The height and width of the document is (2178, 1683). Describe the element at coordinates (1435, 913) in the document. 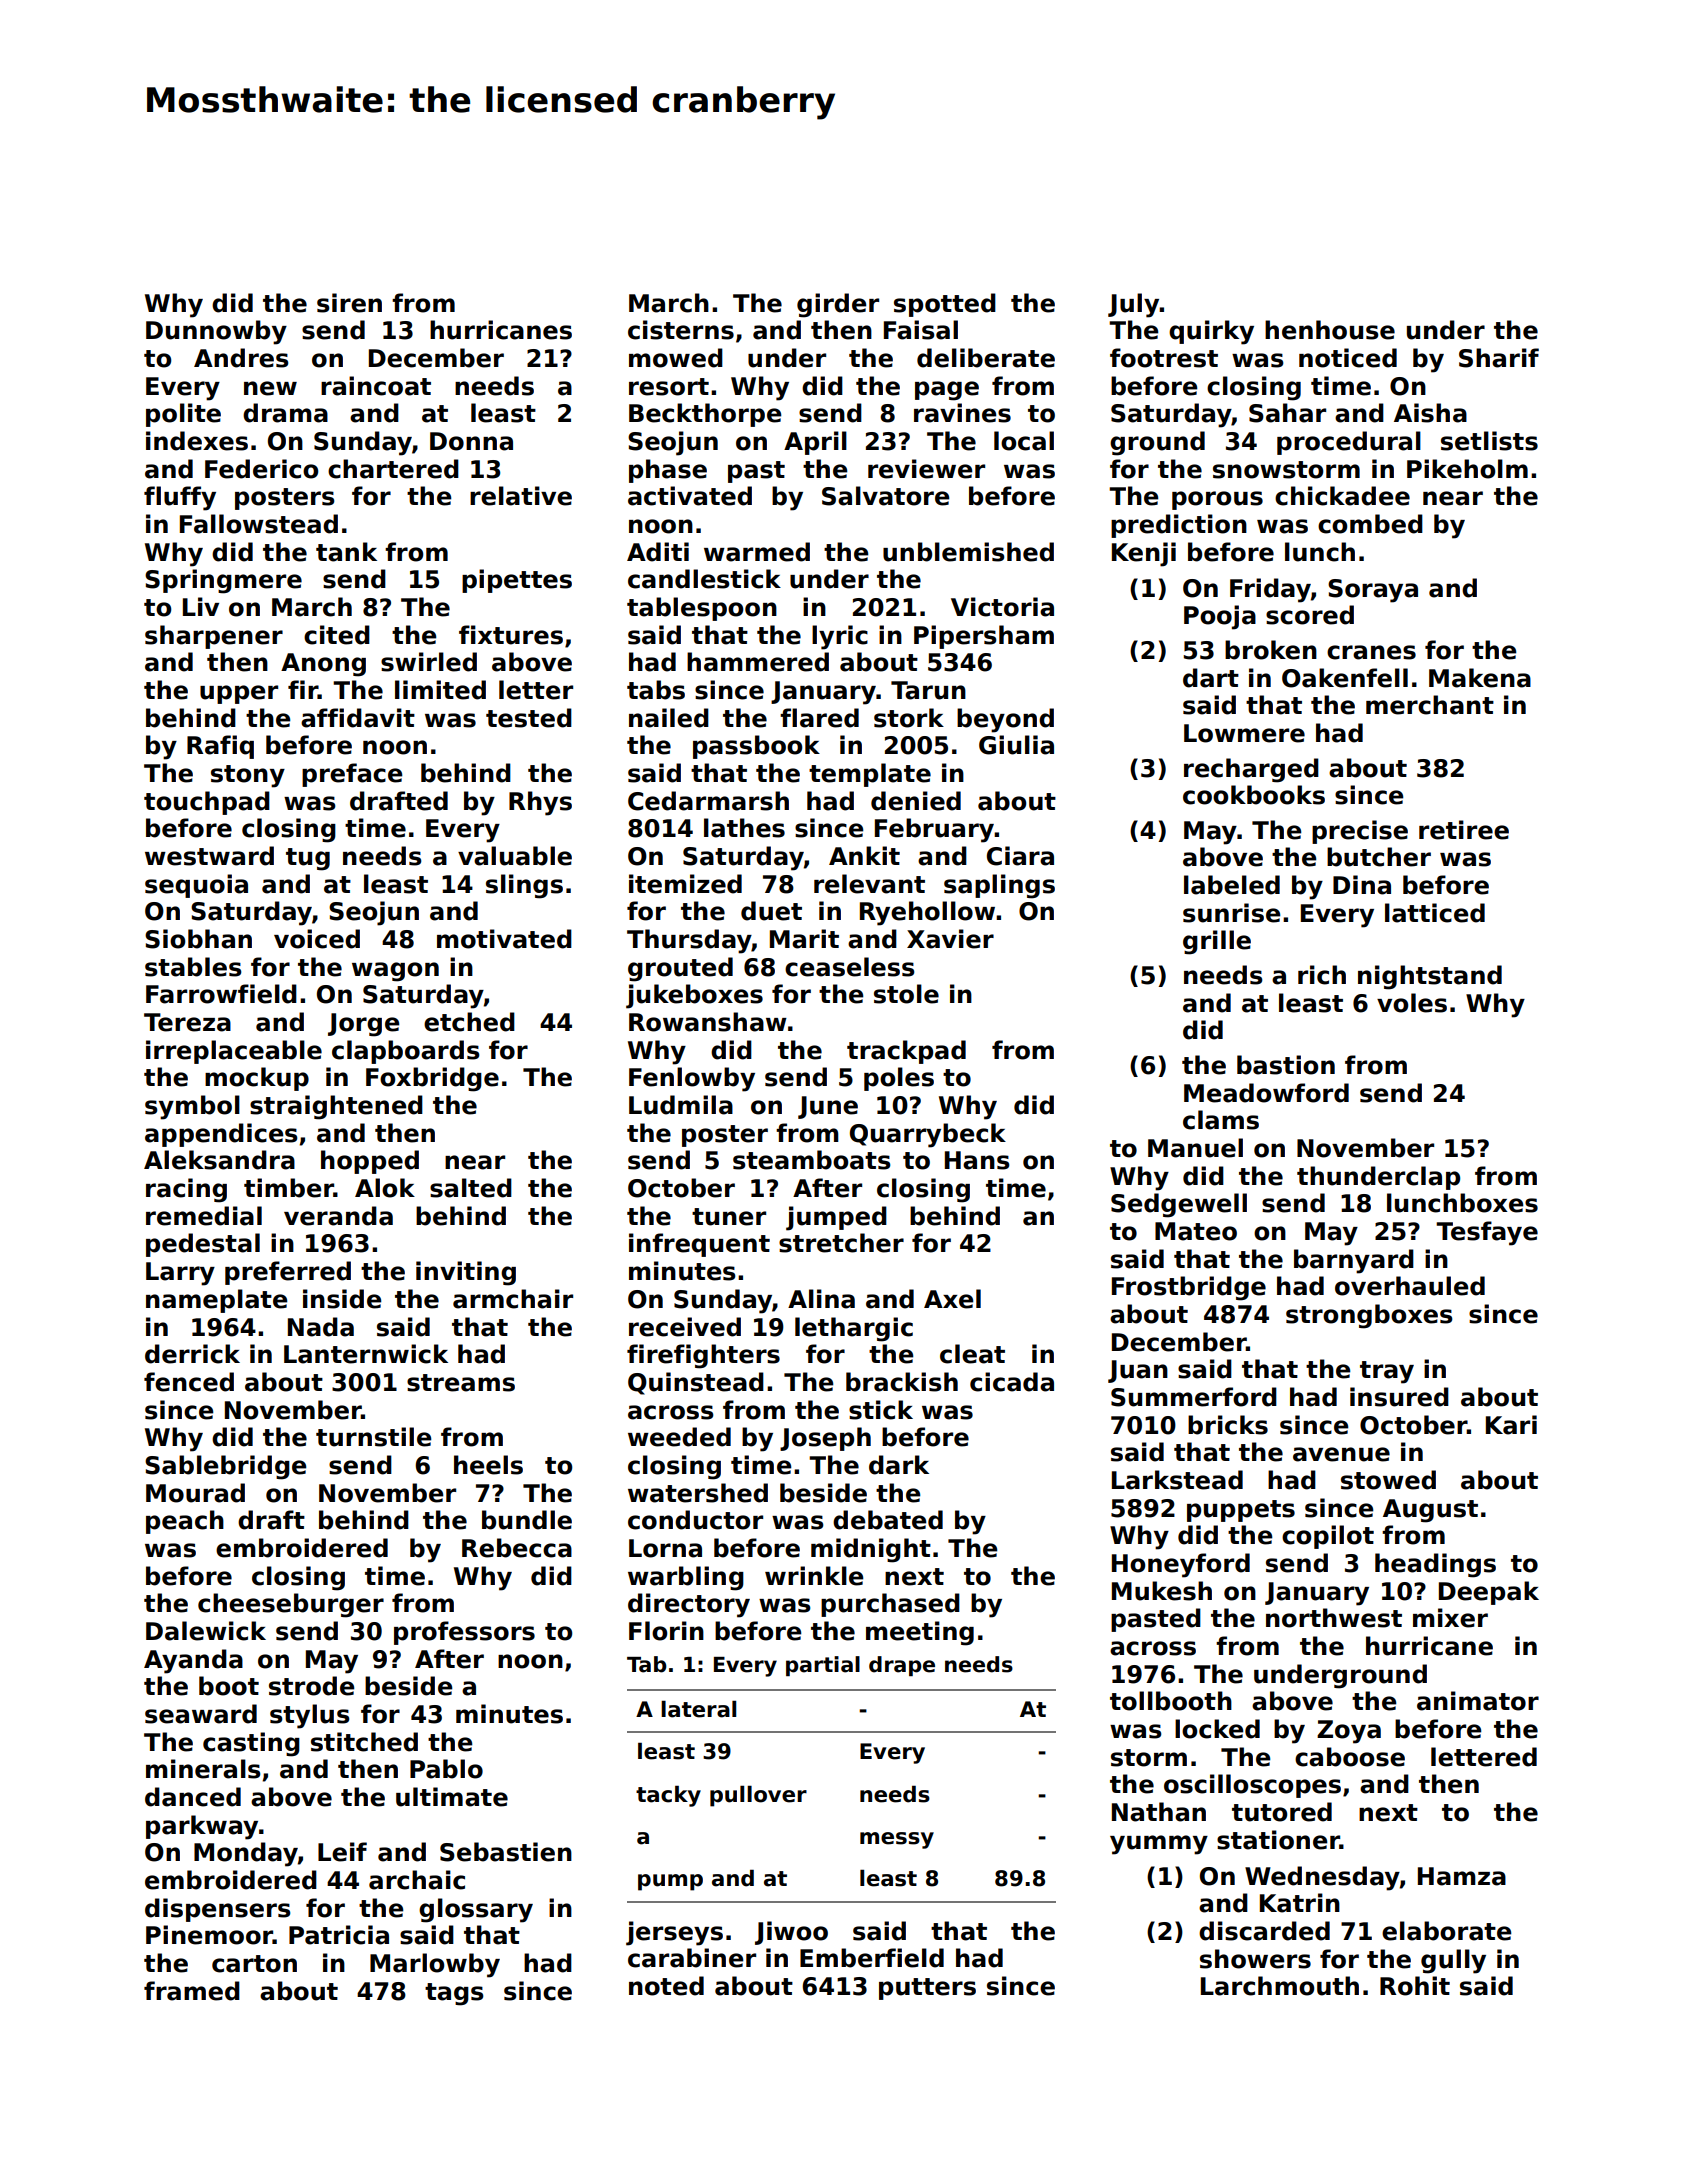

I see `latticed` at that location.
